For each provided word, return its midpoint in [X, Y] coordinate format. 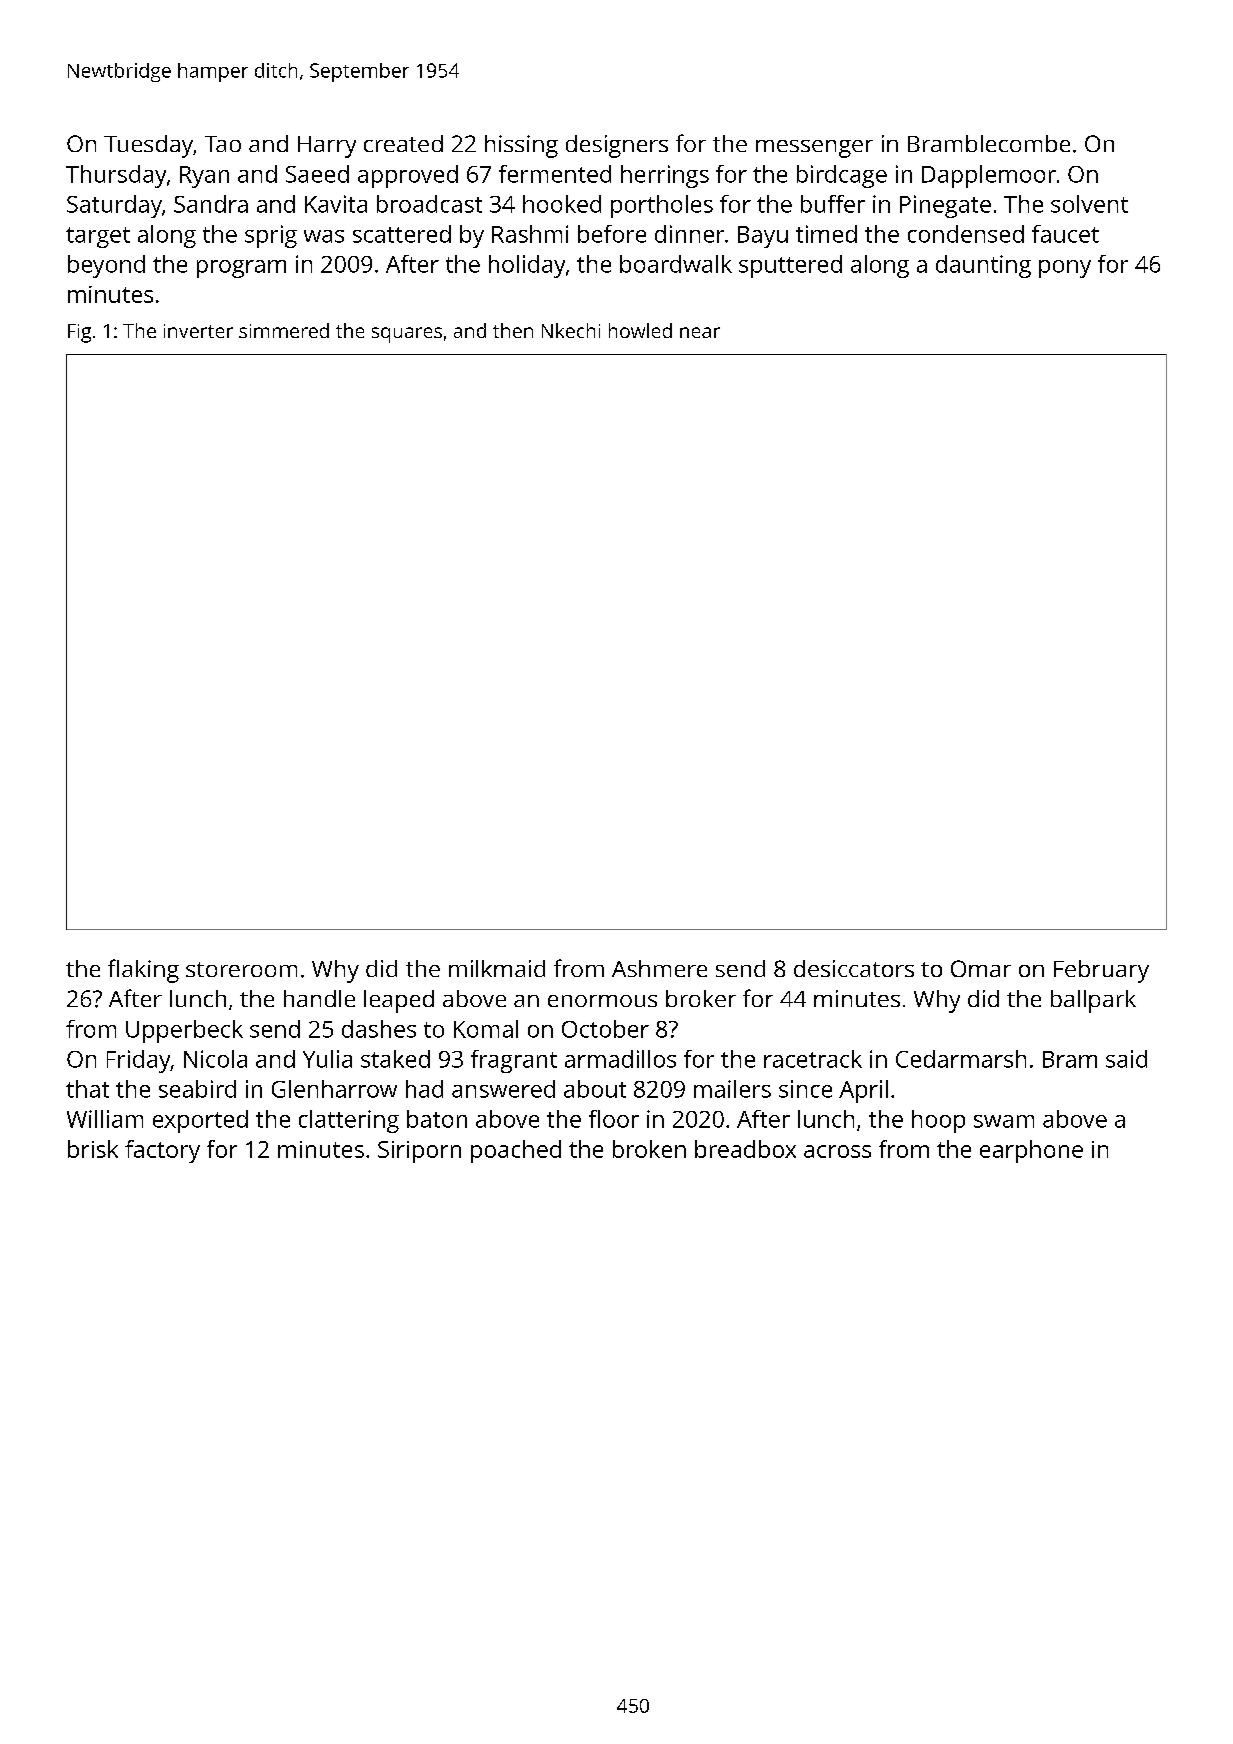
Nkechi [571, 330]
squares [407, 335]
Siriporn [419, 1152]
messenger [814, 149]
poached [516, 1151]
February [1101, 971]
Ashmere [659, 968]
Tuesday [148, 146]
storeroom [241, 969]
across [837, 1151]
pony [1065, 269]
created [403, 143]
